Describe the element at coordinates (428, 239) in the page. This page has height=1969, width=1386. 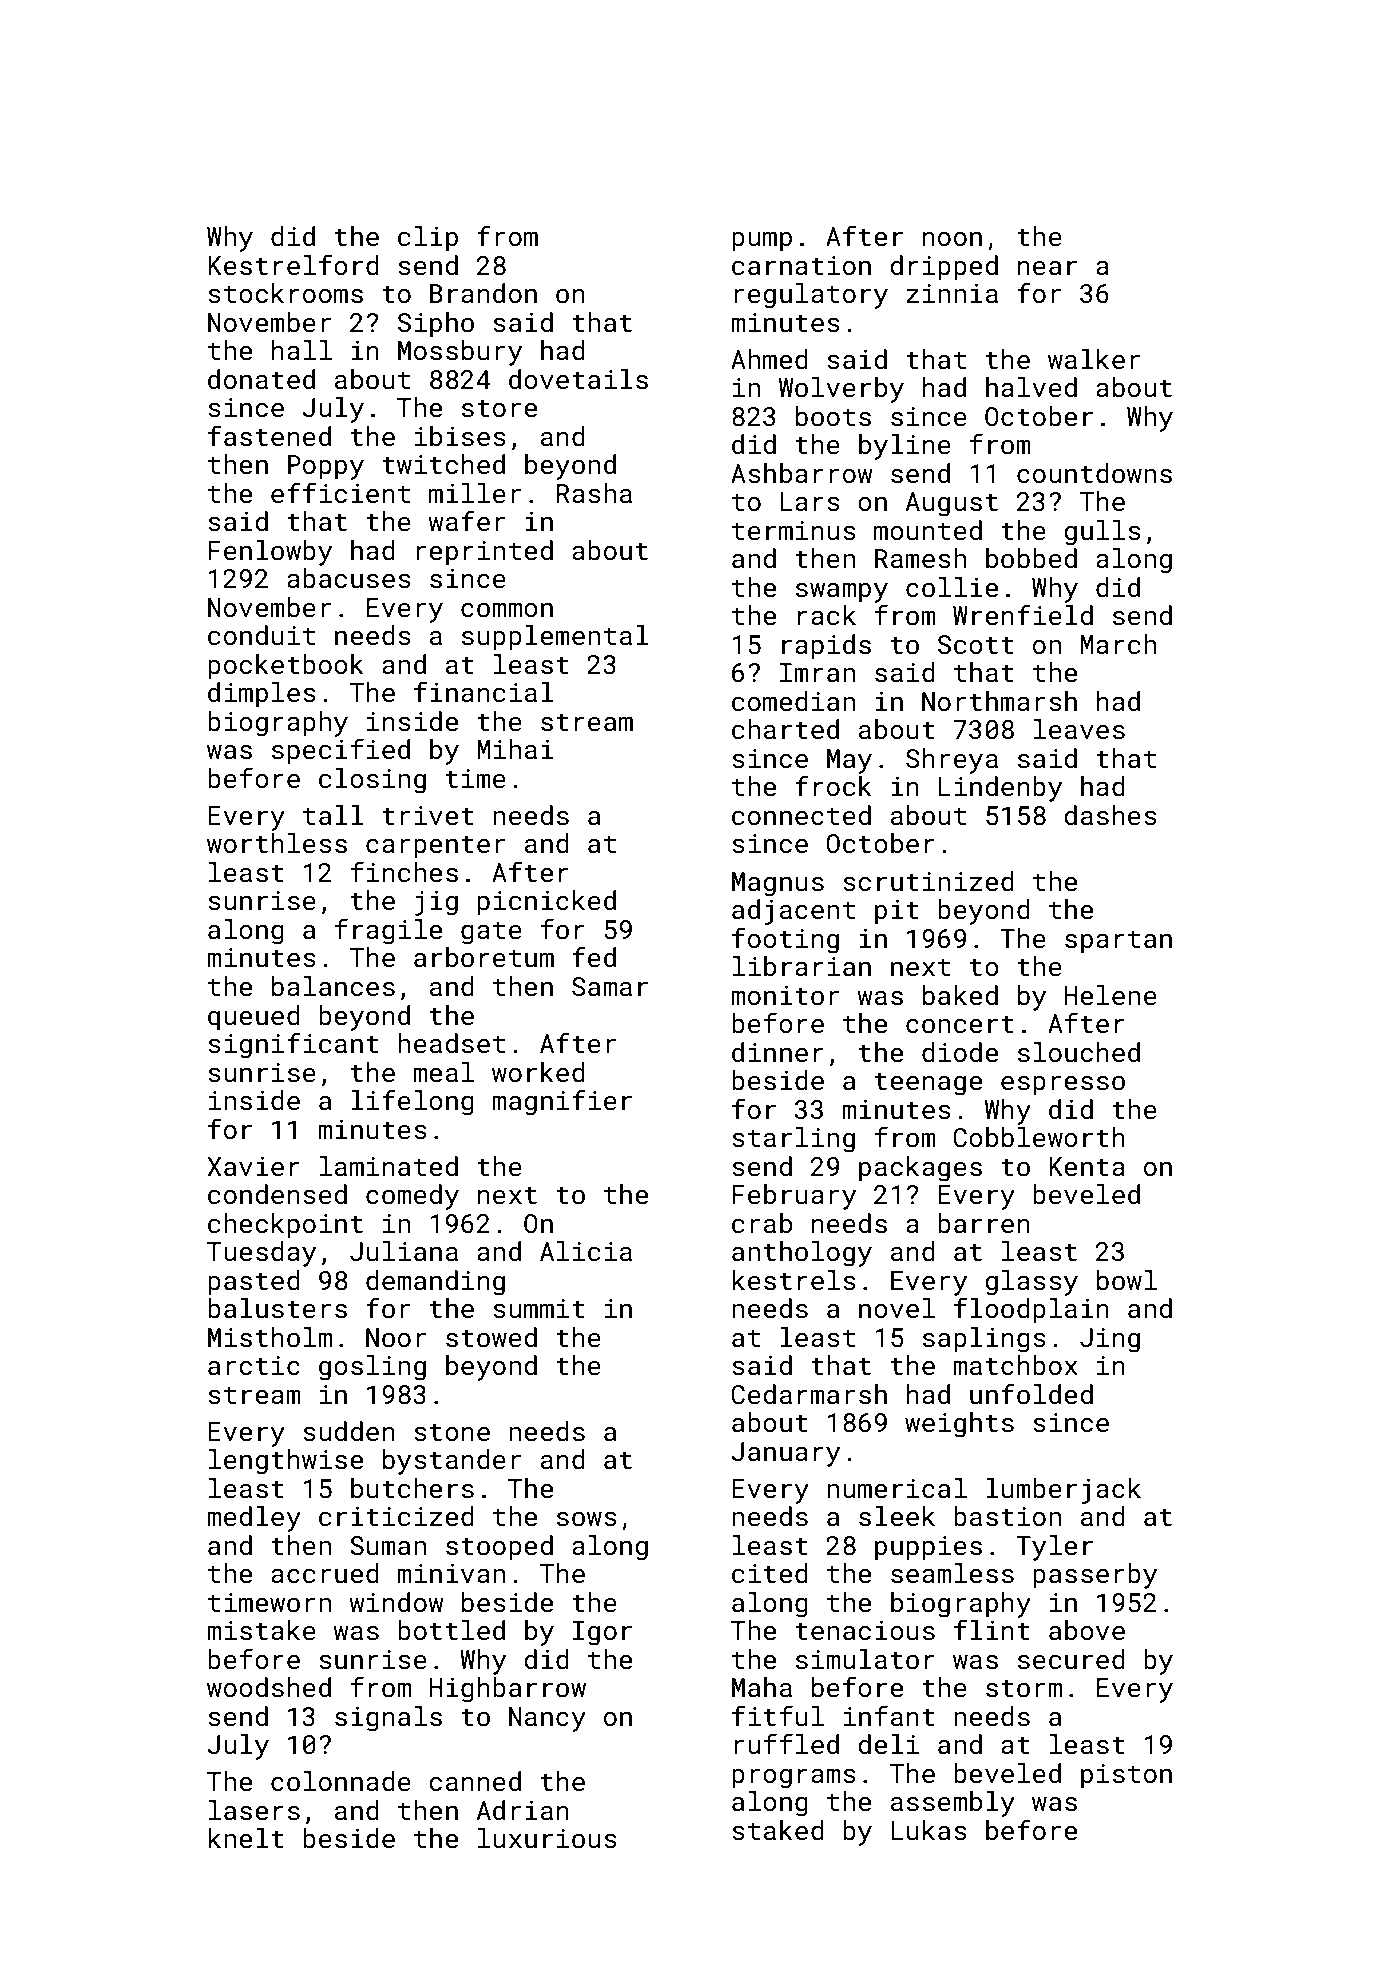
I see `clip` at that location.
